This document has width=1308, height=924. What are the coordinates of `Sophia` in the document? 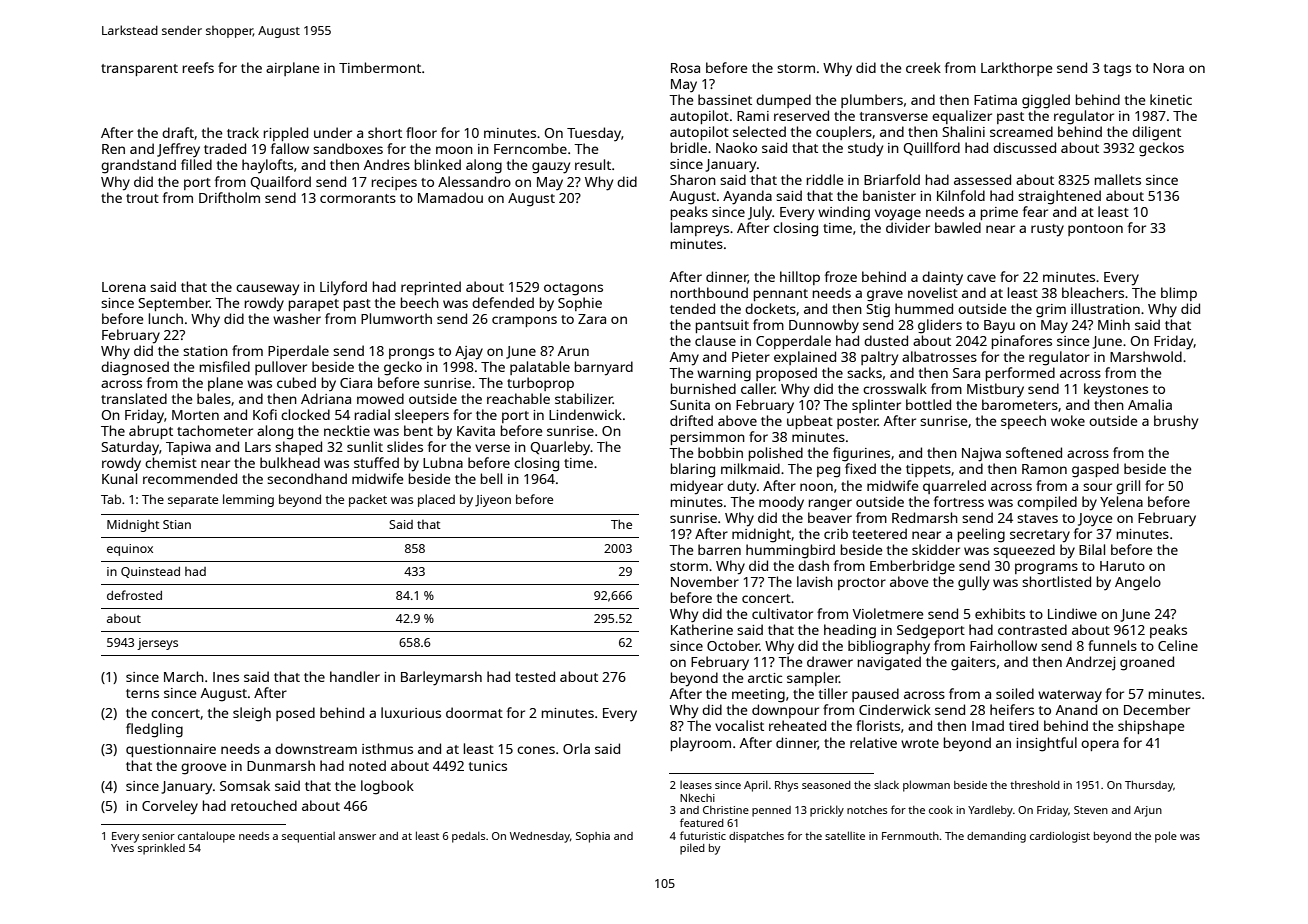 It's located at (593, 837).
